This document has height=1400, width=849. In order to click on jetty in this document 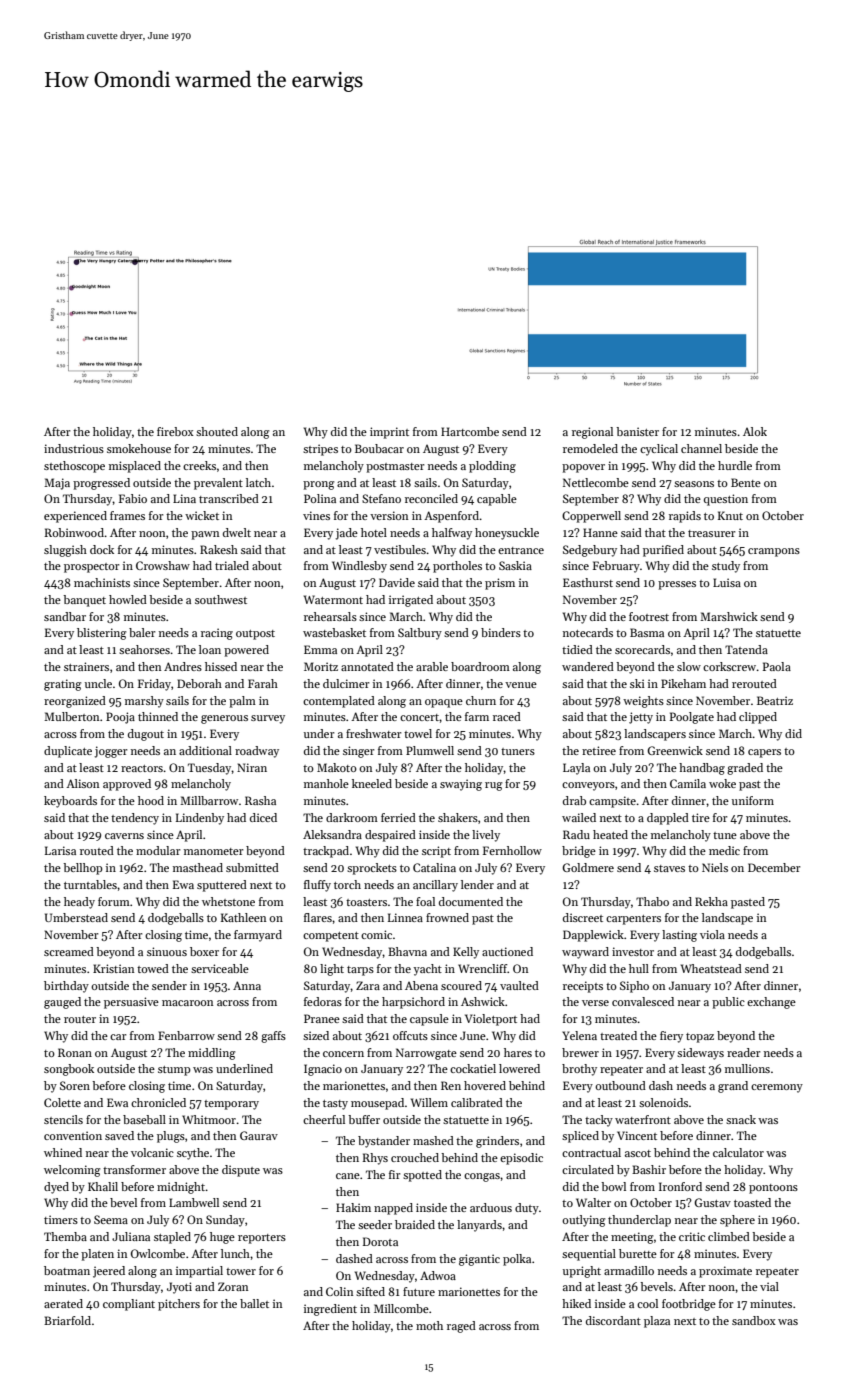, I will do `click(641, 718)`.
